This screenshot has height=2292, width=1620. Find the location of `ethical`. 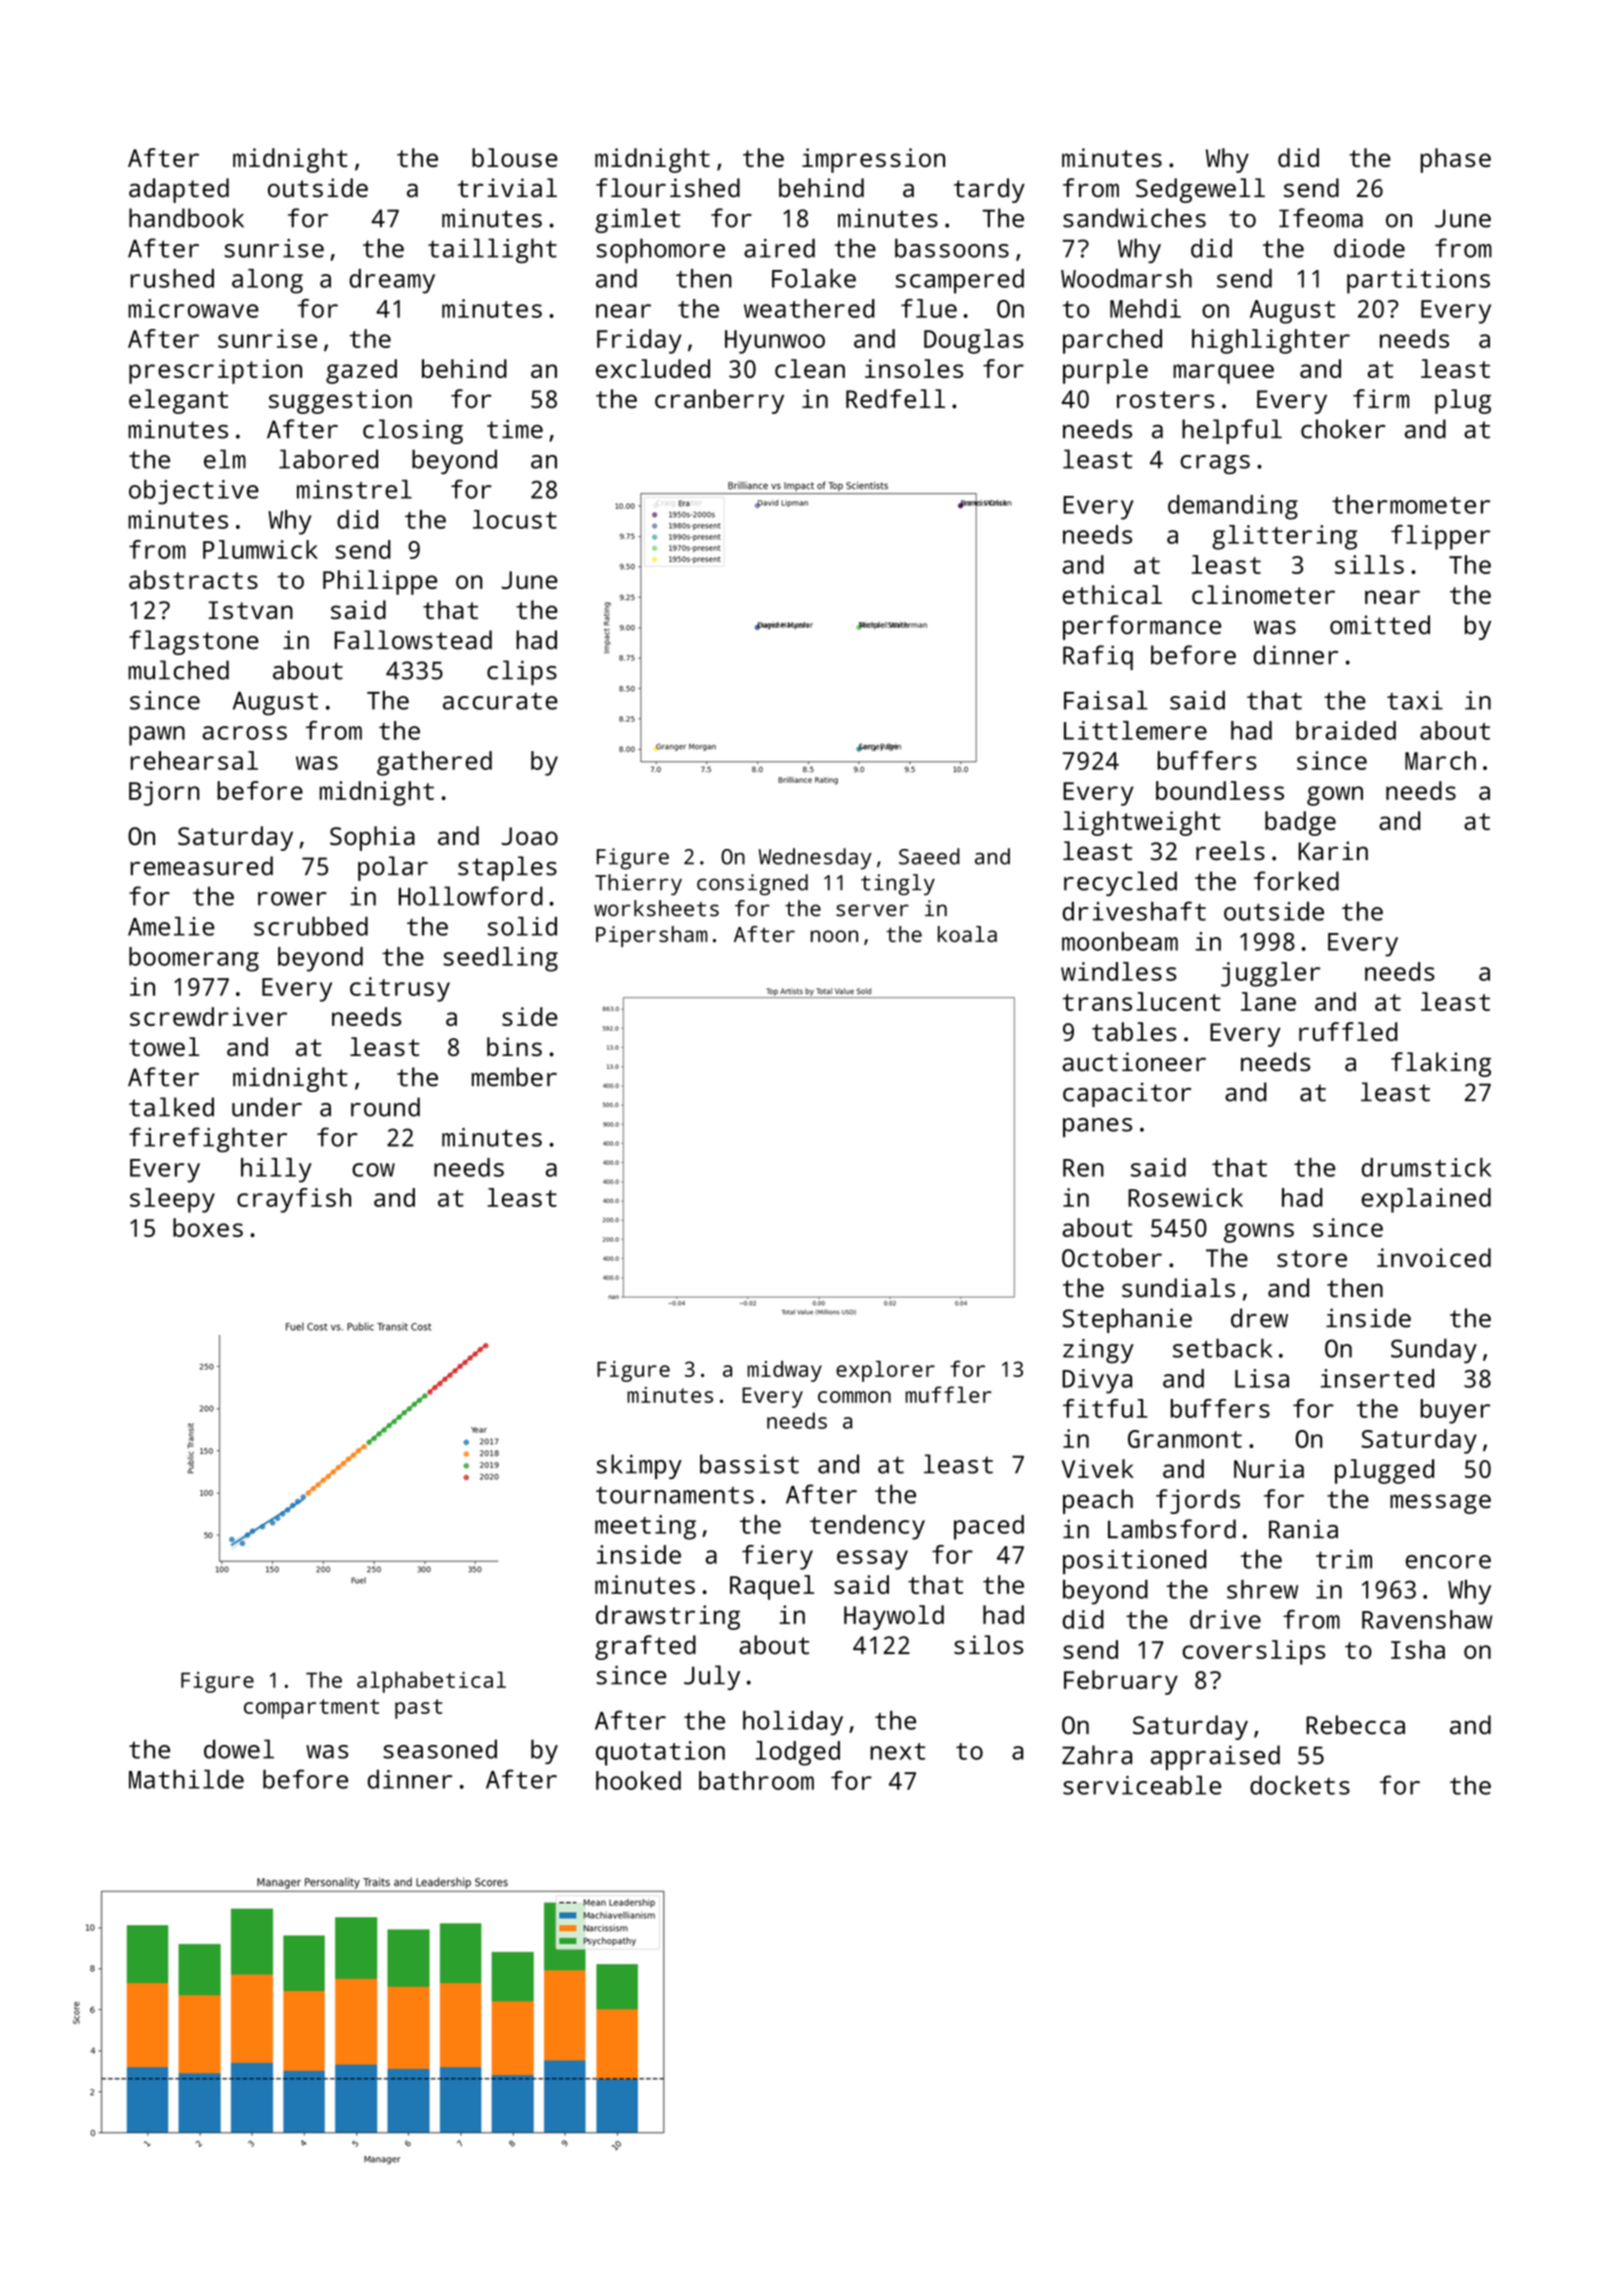

ethical is located at coordinates (1112, 594).
